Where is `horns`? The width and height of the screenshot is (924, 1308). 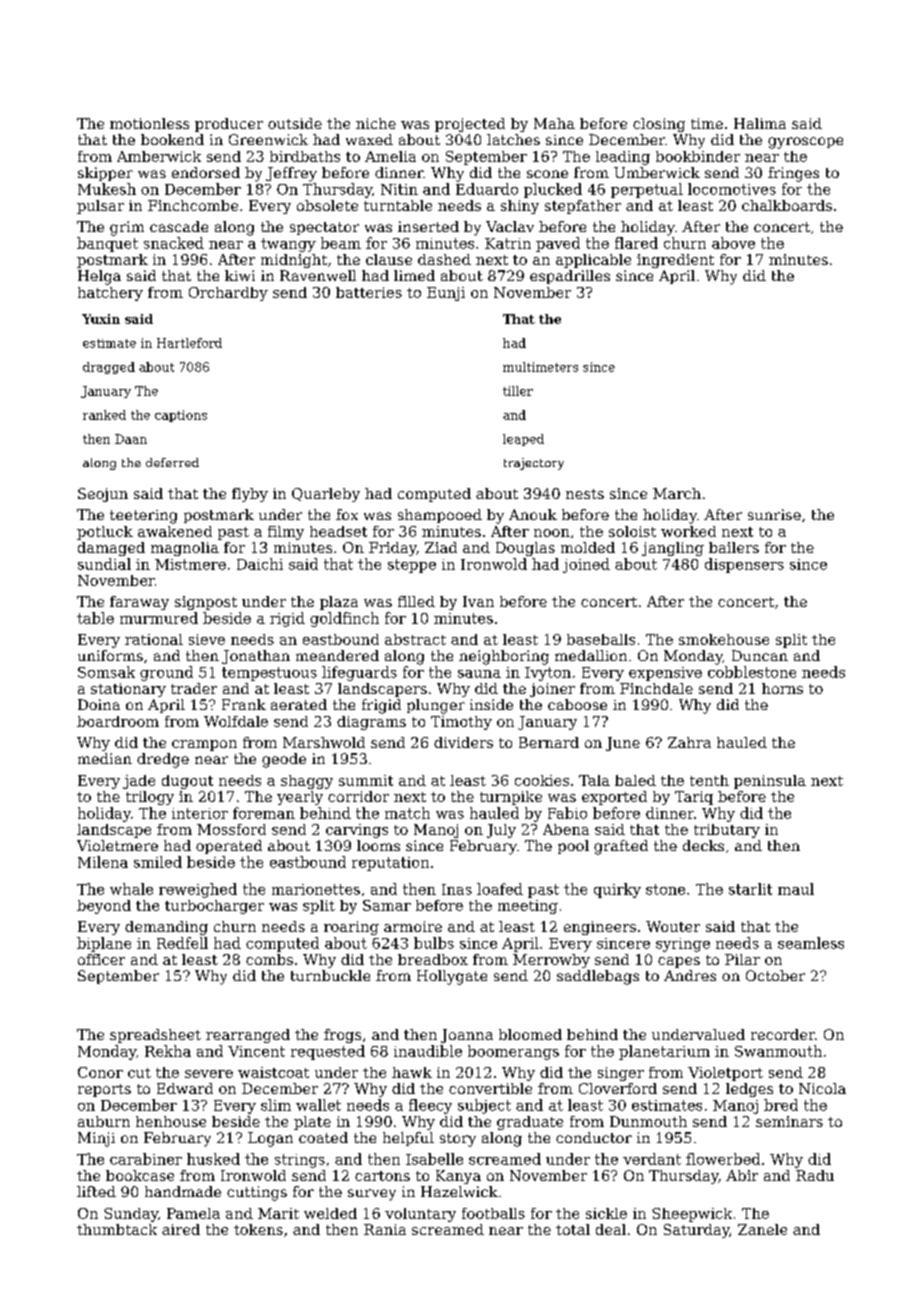 horns is located at coordinates (782, 688).
